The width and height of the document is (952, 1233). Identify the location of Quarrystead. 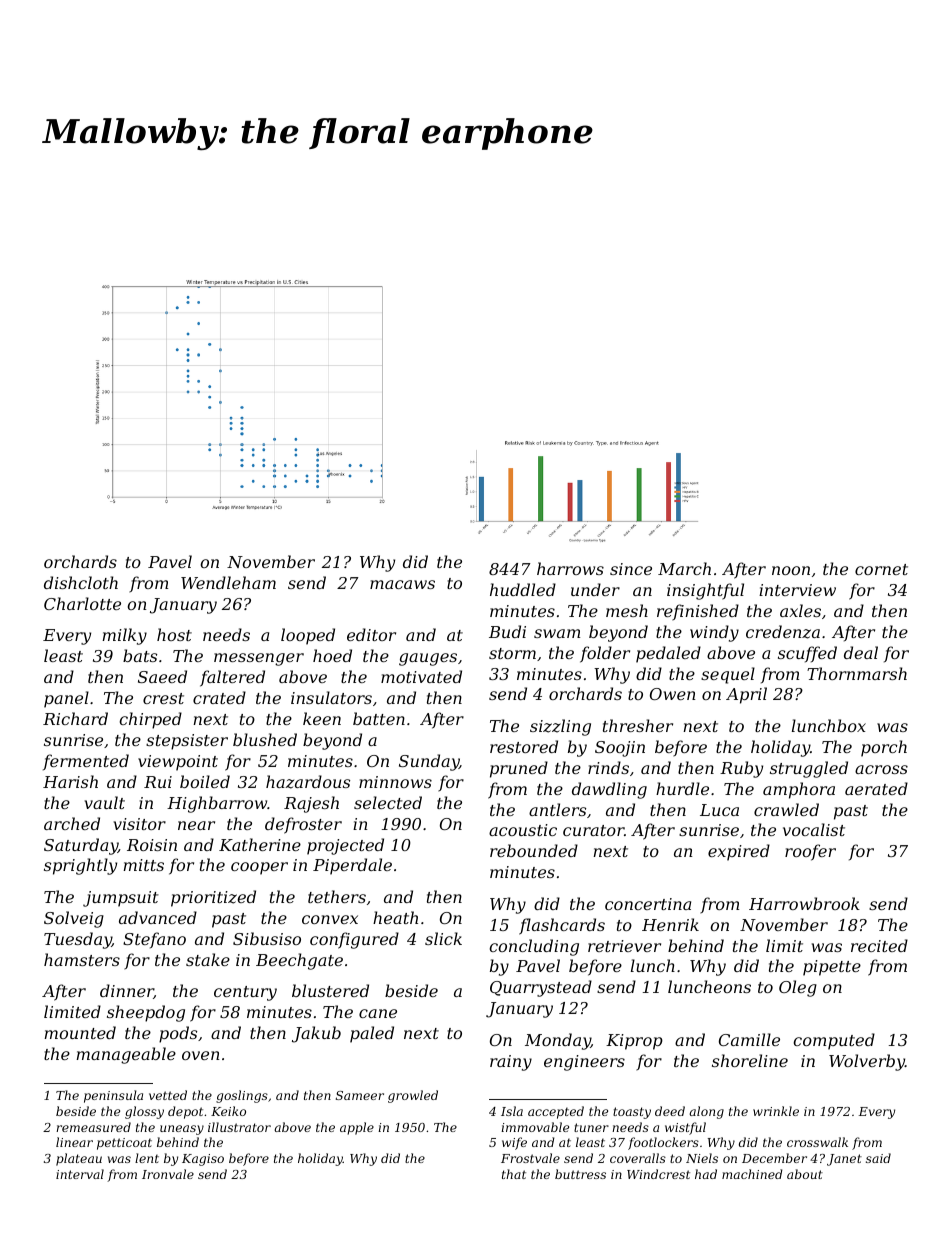
(541, 988).
